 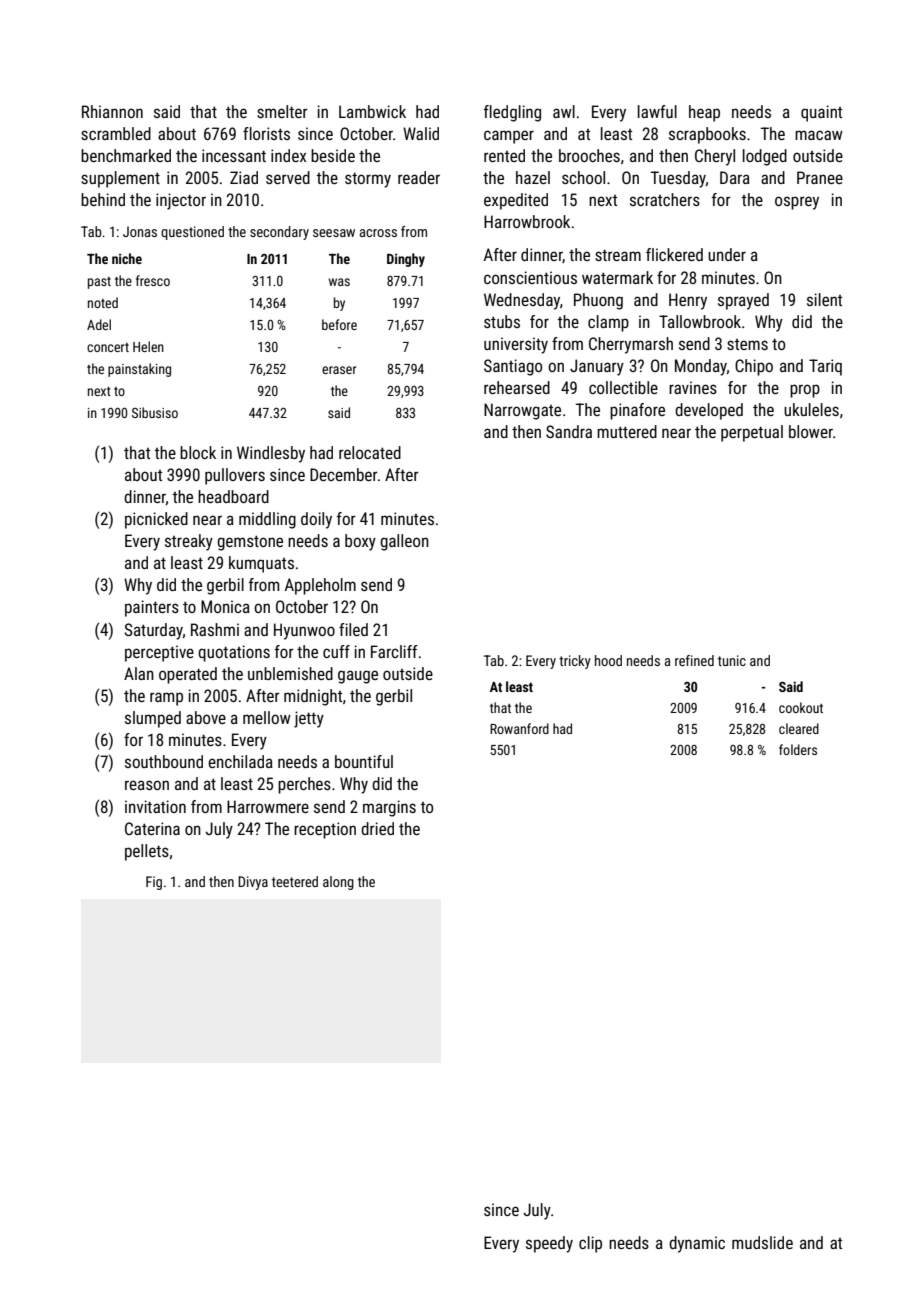 I want to click on lawful, so click(x=657, y=111).
